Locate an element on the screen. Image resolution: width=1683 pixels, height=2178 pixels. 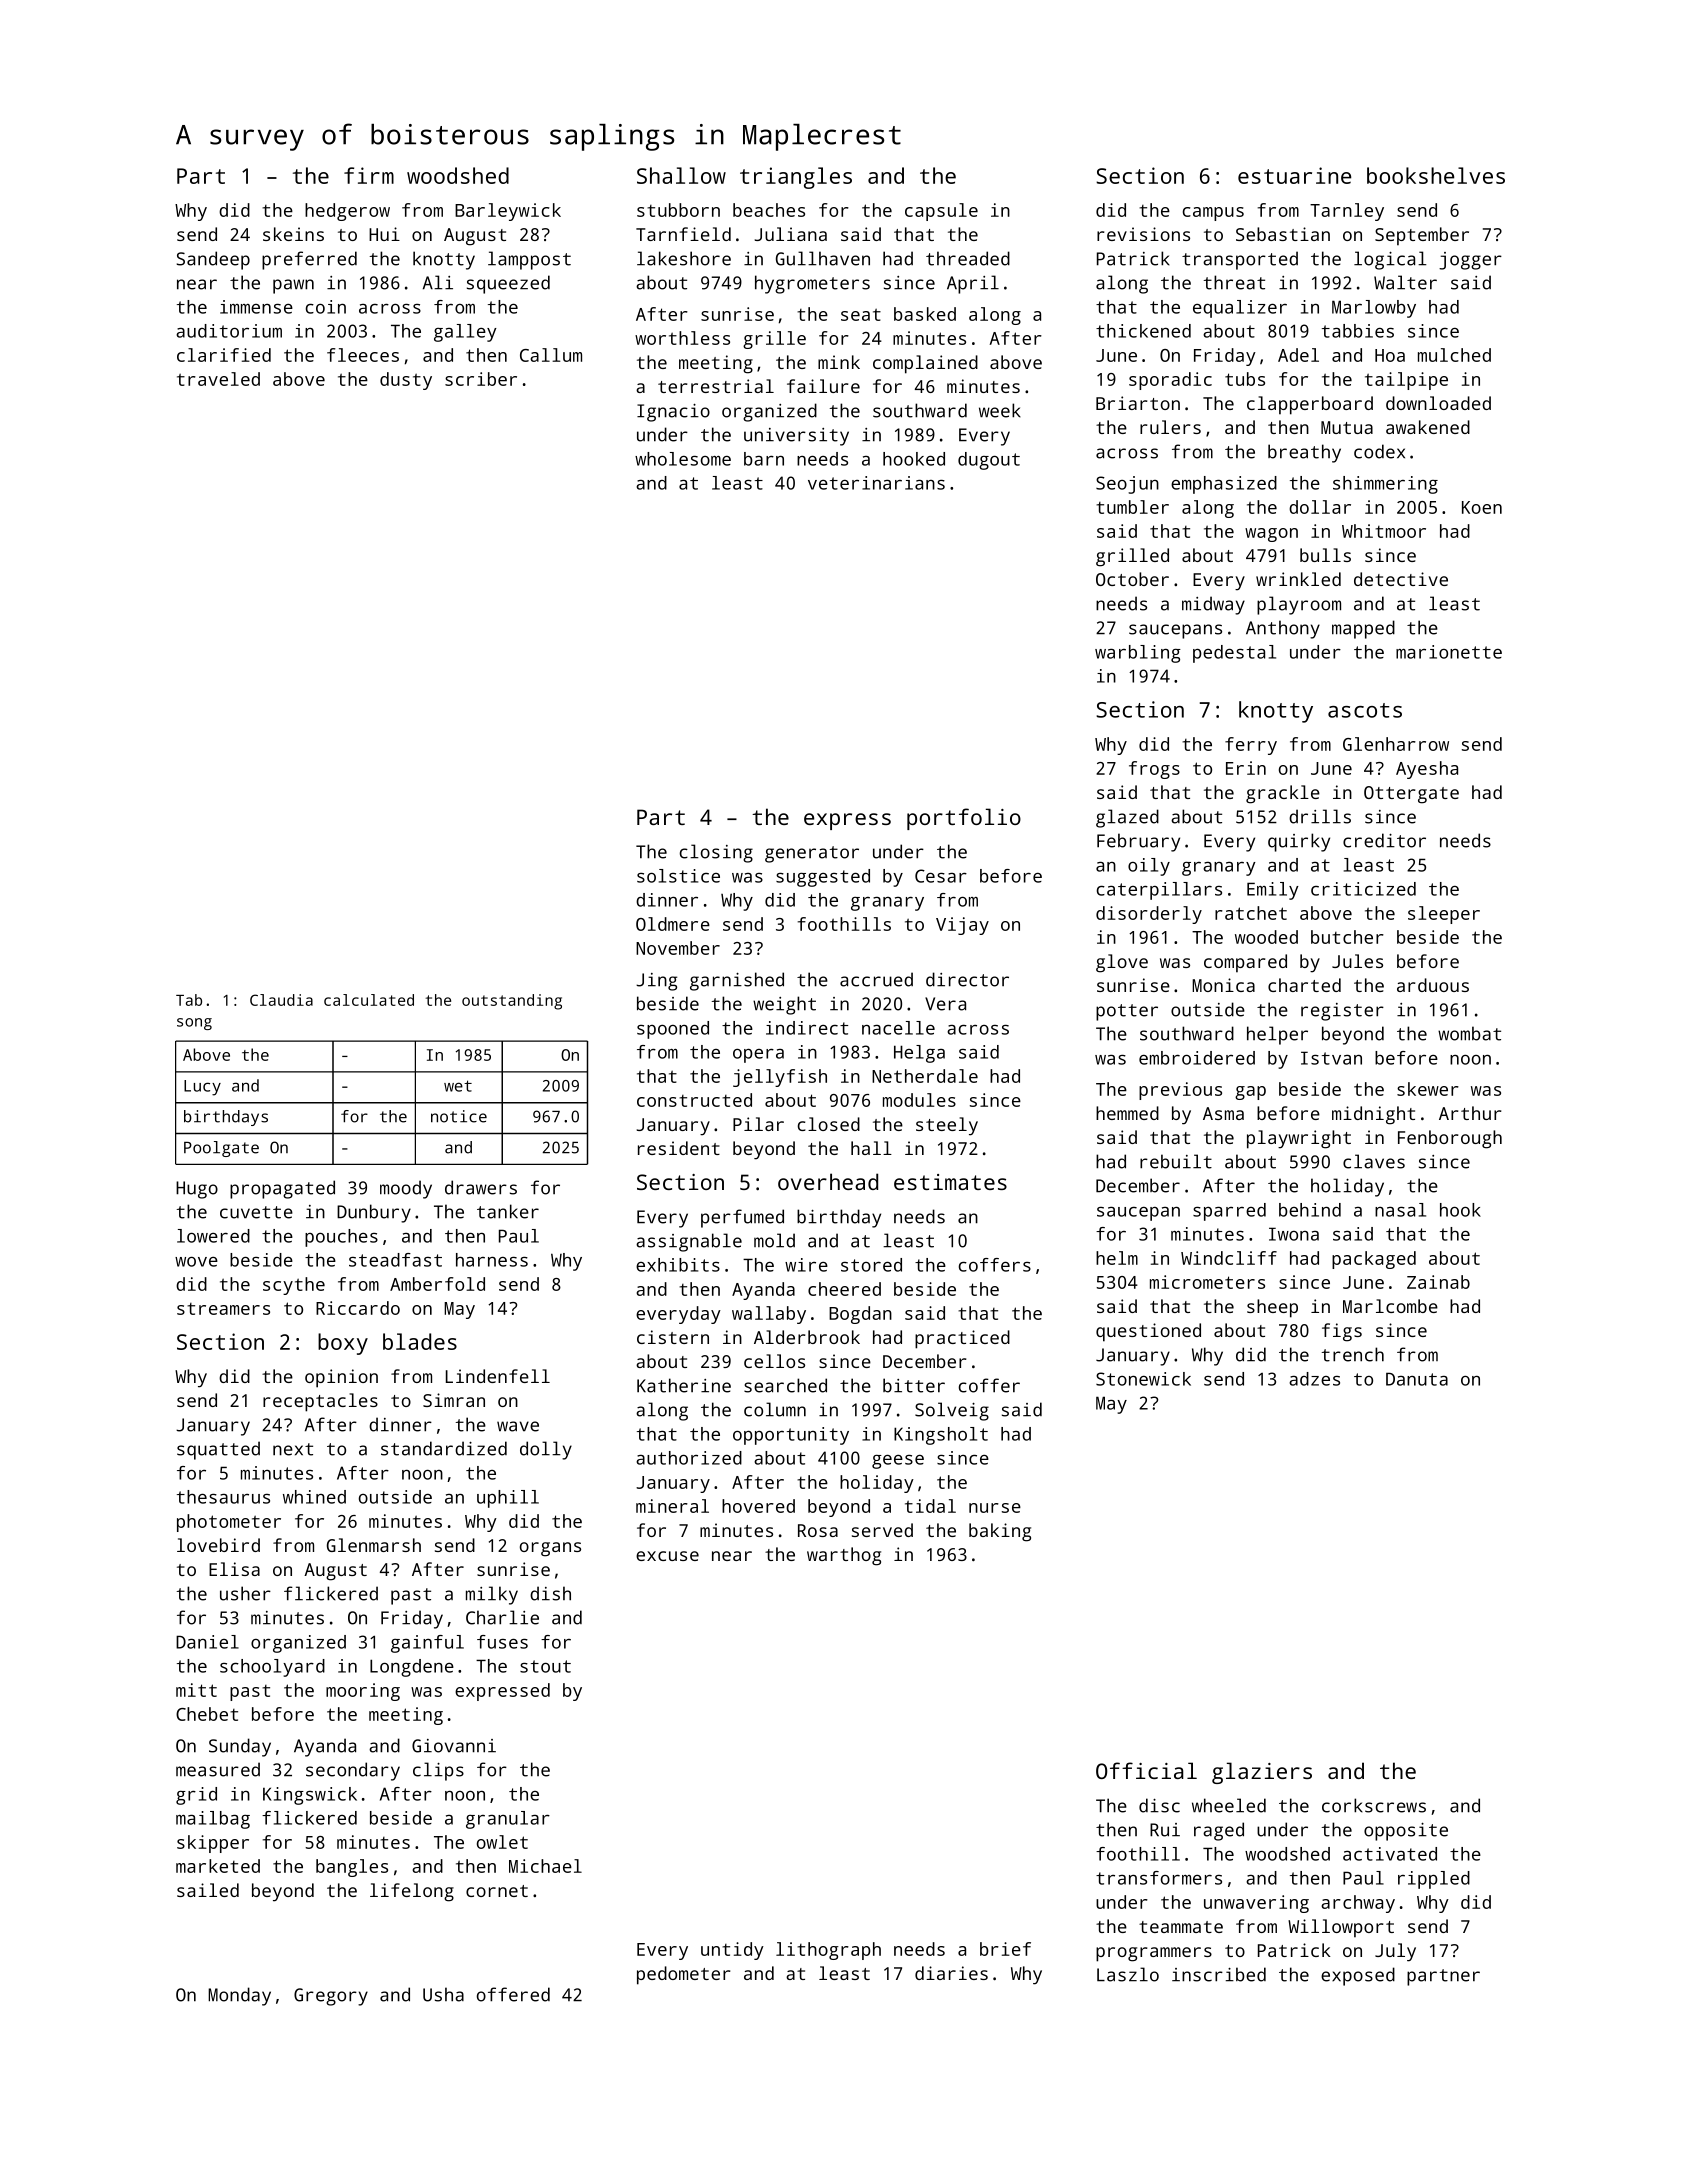
barn is located at coordinates (764, 459).
